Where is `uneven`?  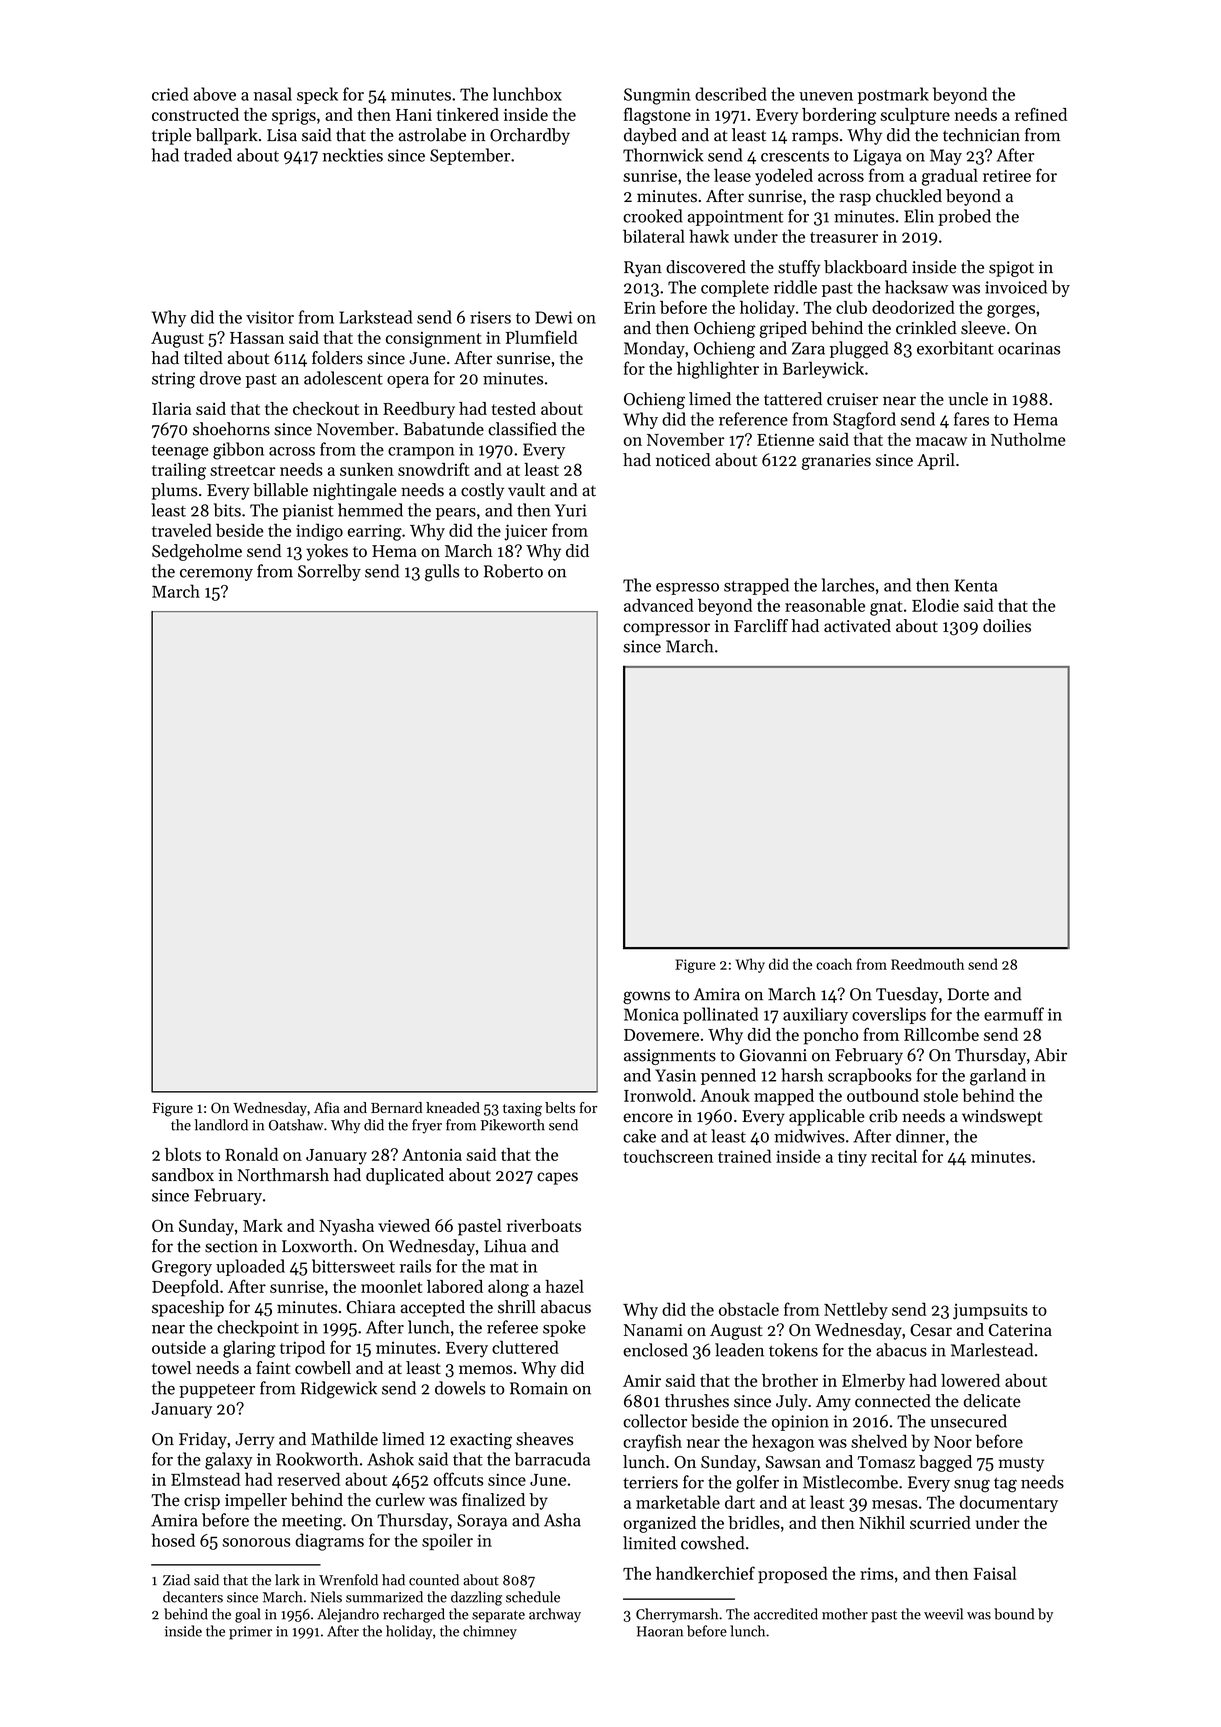
uneven is located at coordinates (826, 96).
